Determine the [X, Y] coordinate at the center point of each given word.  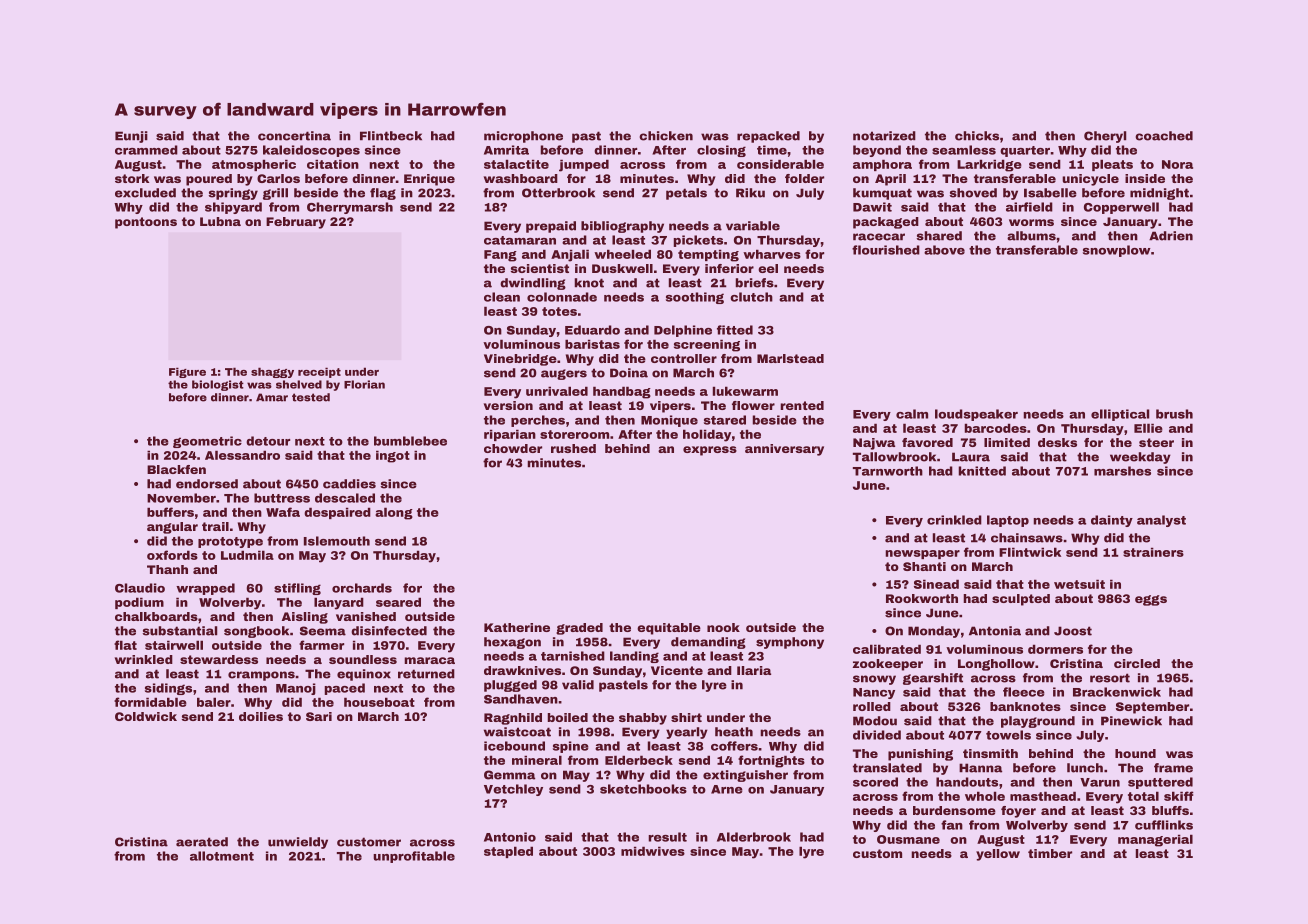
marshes [1122, 471]
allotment [222, 856]
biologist [218, 385]
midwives [653, 851]
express [710, 451]
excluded [145, 193]
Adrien [1171, 236]
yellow [998, 855]
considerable [780, 164]
